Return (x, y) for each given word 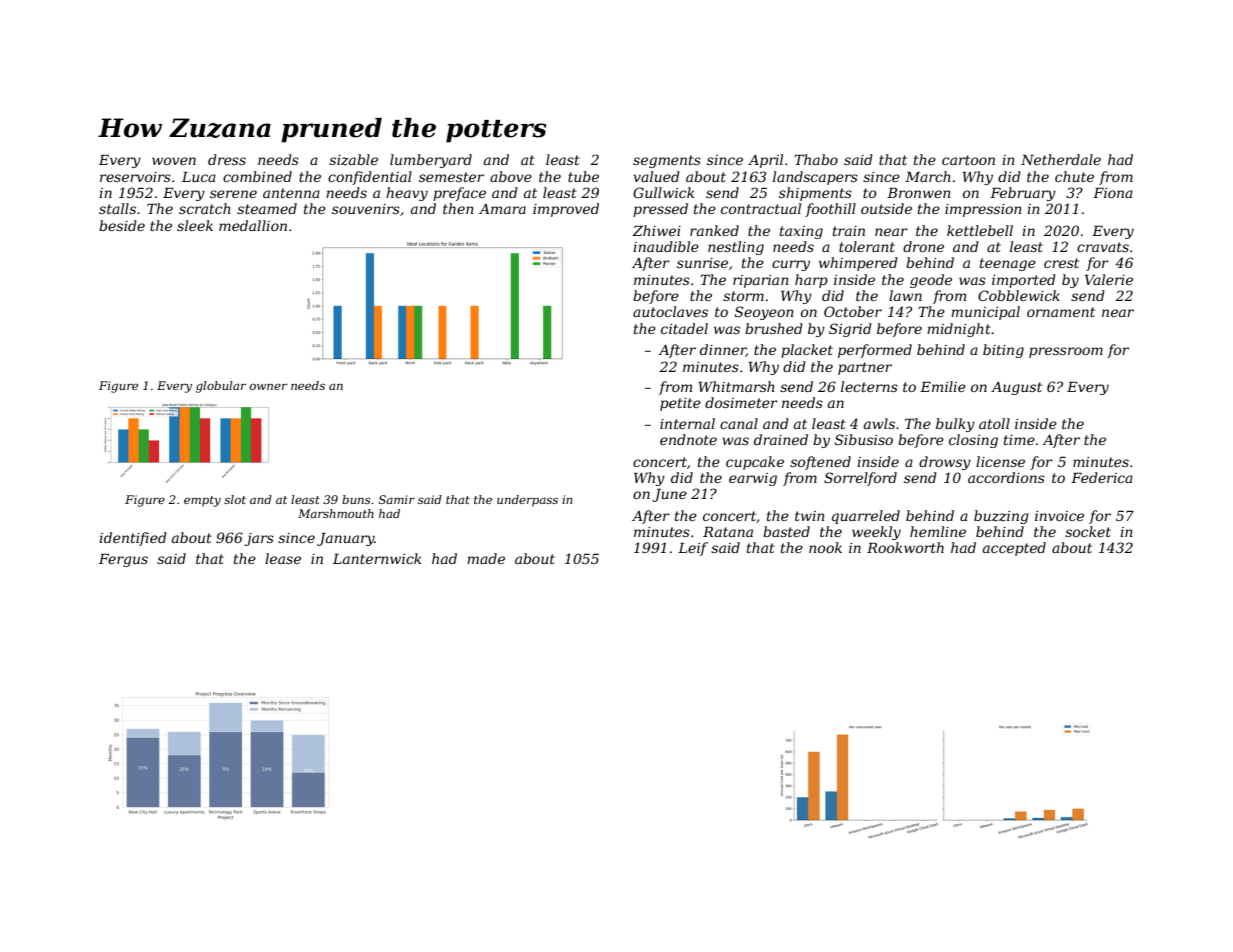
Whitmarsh (737, 386)
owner (268, 386)
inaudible (666, 246)
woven (174, 161)
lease (283, 558)
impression (983, 210)
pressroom (1066, 352)
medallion (253, 225)
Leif (693, 549)
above (511, 176)
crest (1061, 263)
